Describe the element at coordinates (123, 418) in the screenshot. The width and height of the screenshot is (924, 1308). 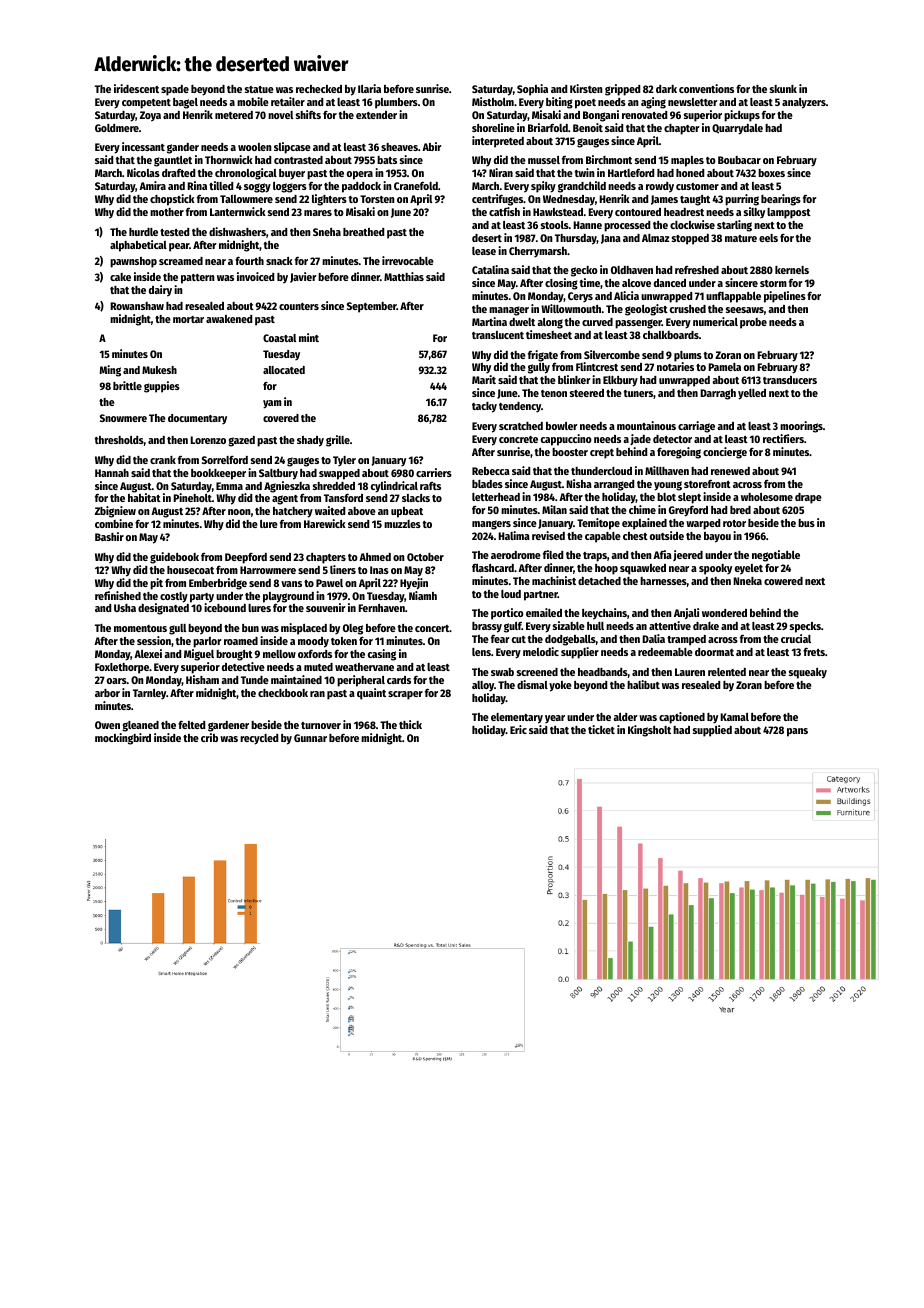
I see `Snowmere` at that location.
